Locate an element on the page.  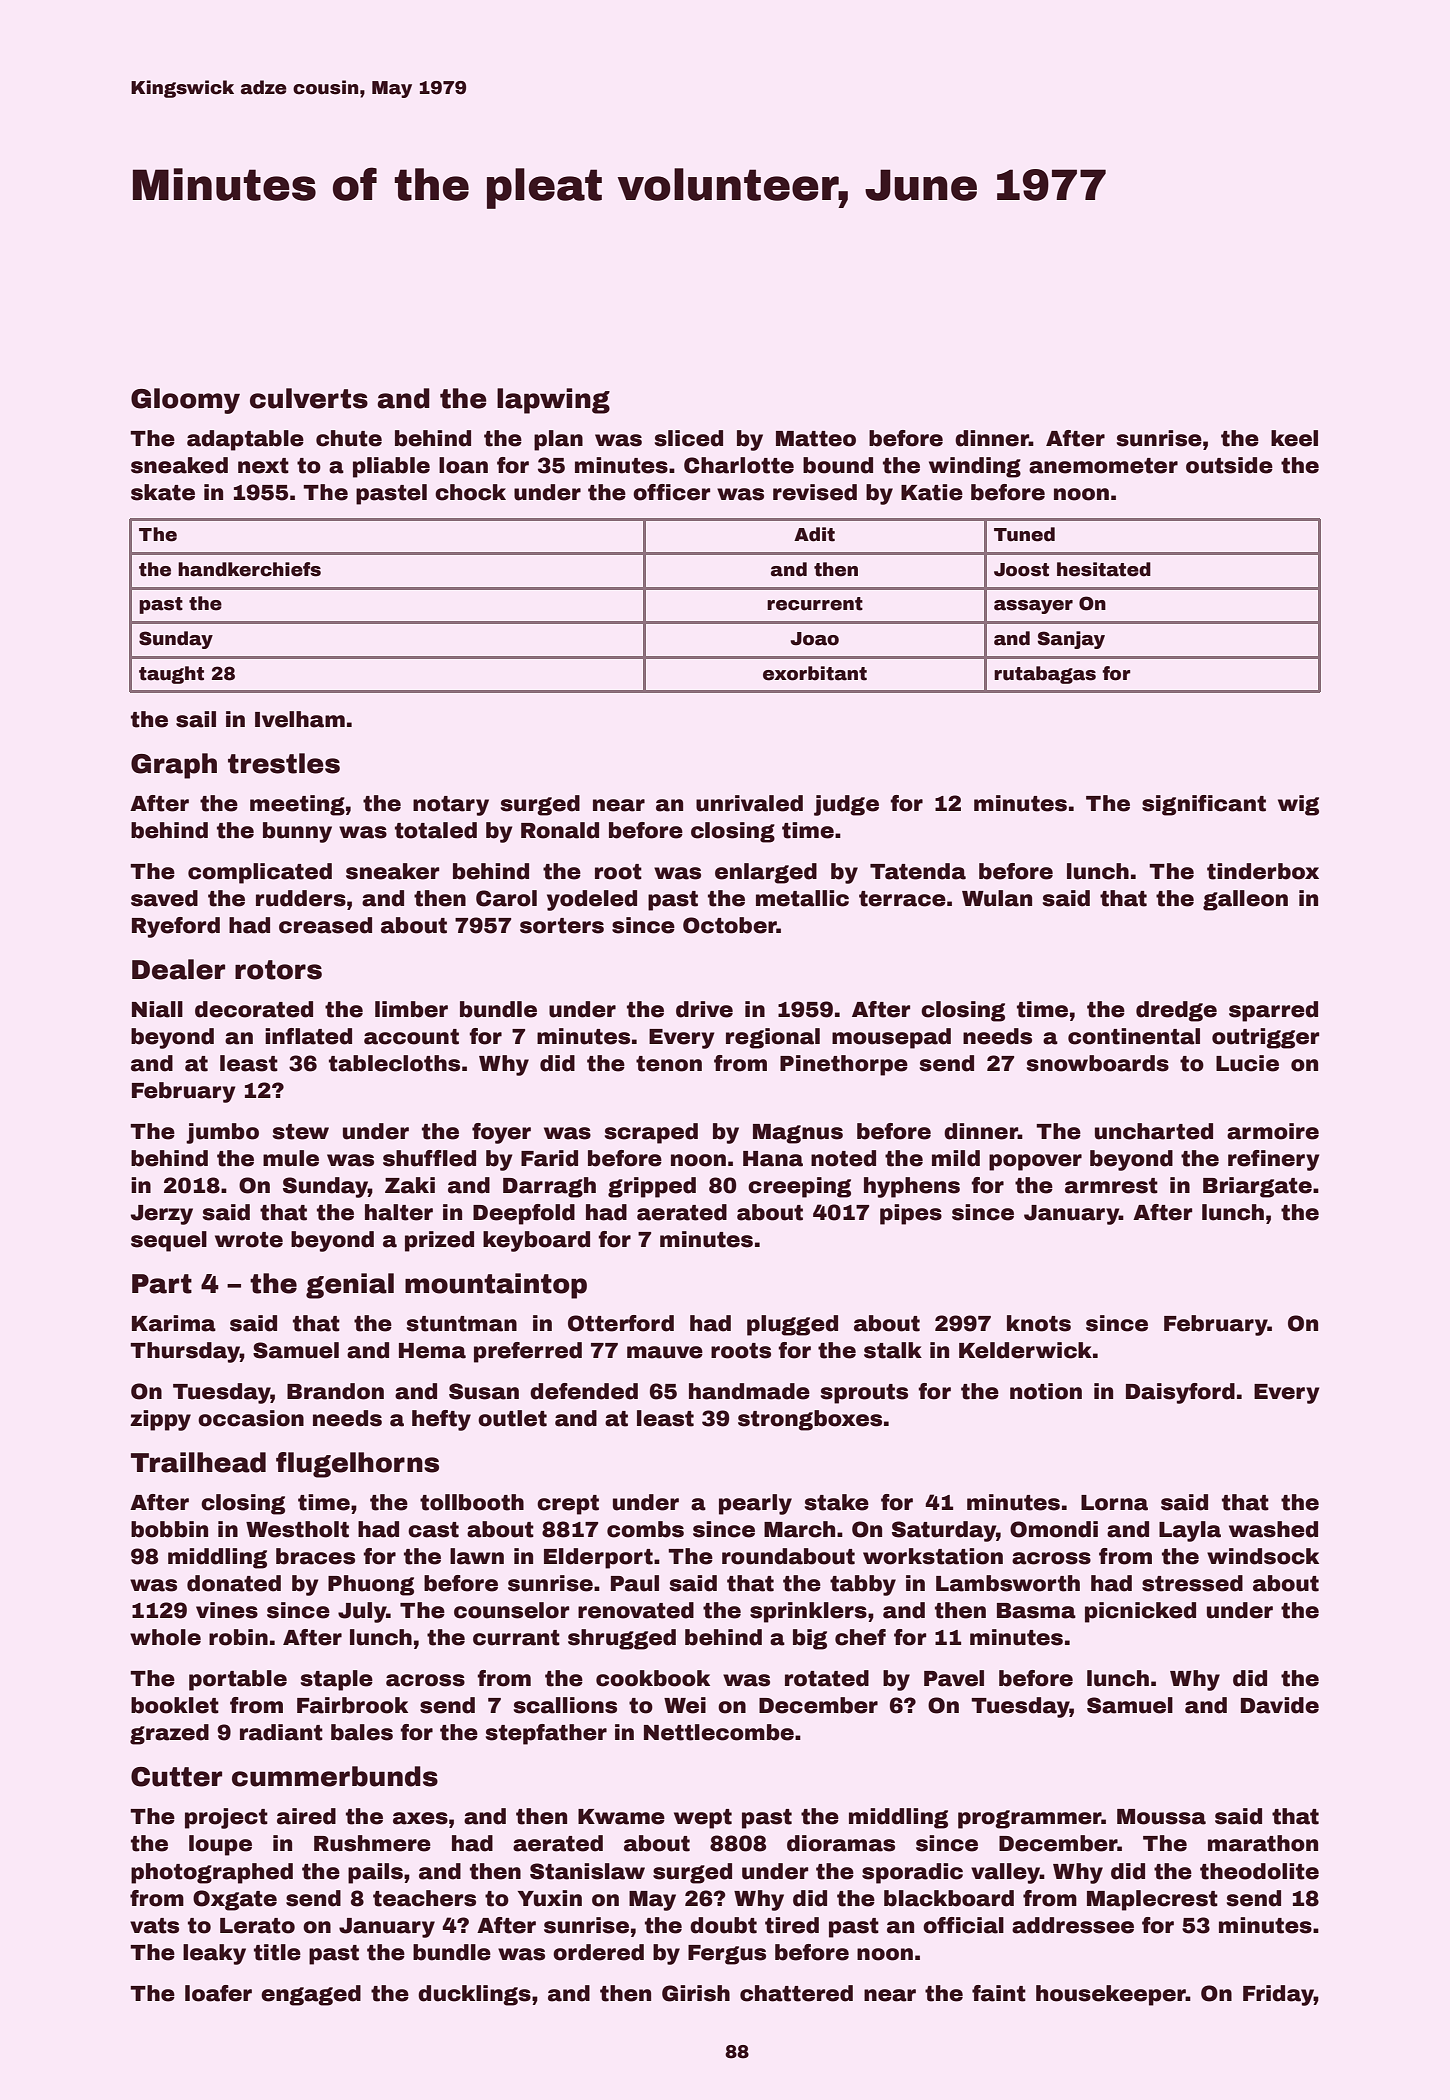
jumbo is located at coordinates (222, 1133).
